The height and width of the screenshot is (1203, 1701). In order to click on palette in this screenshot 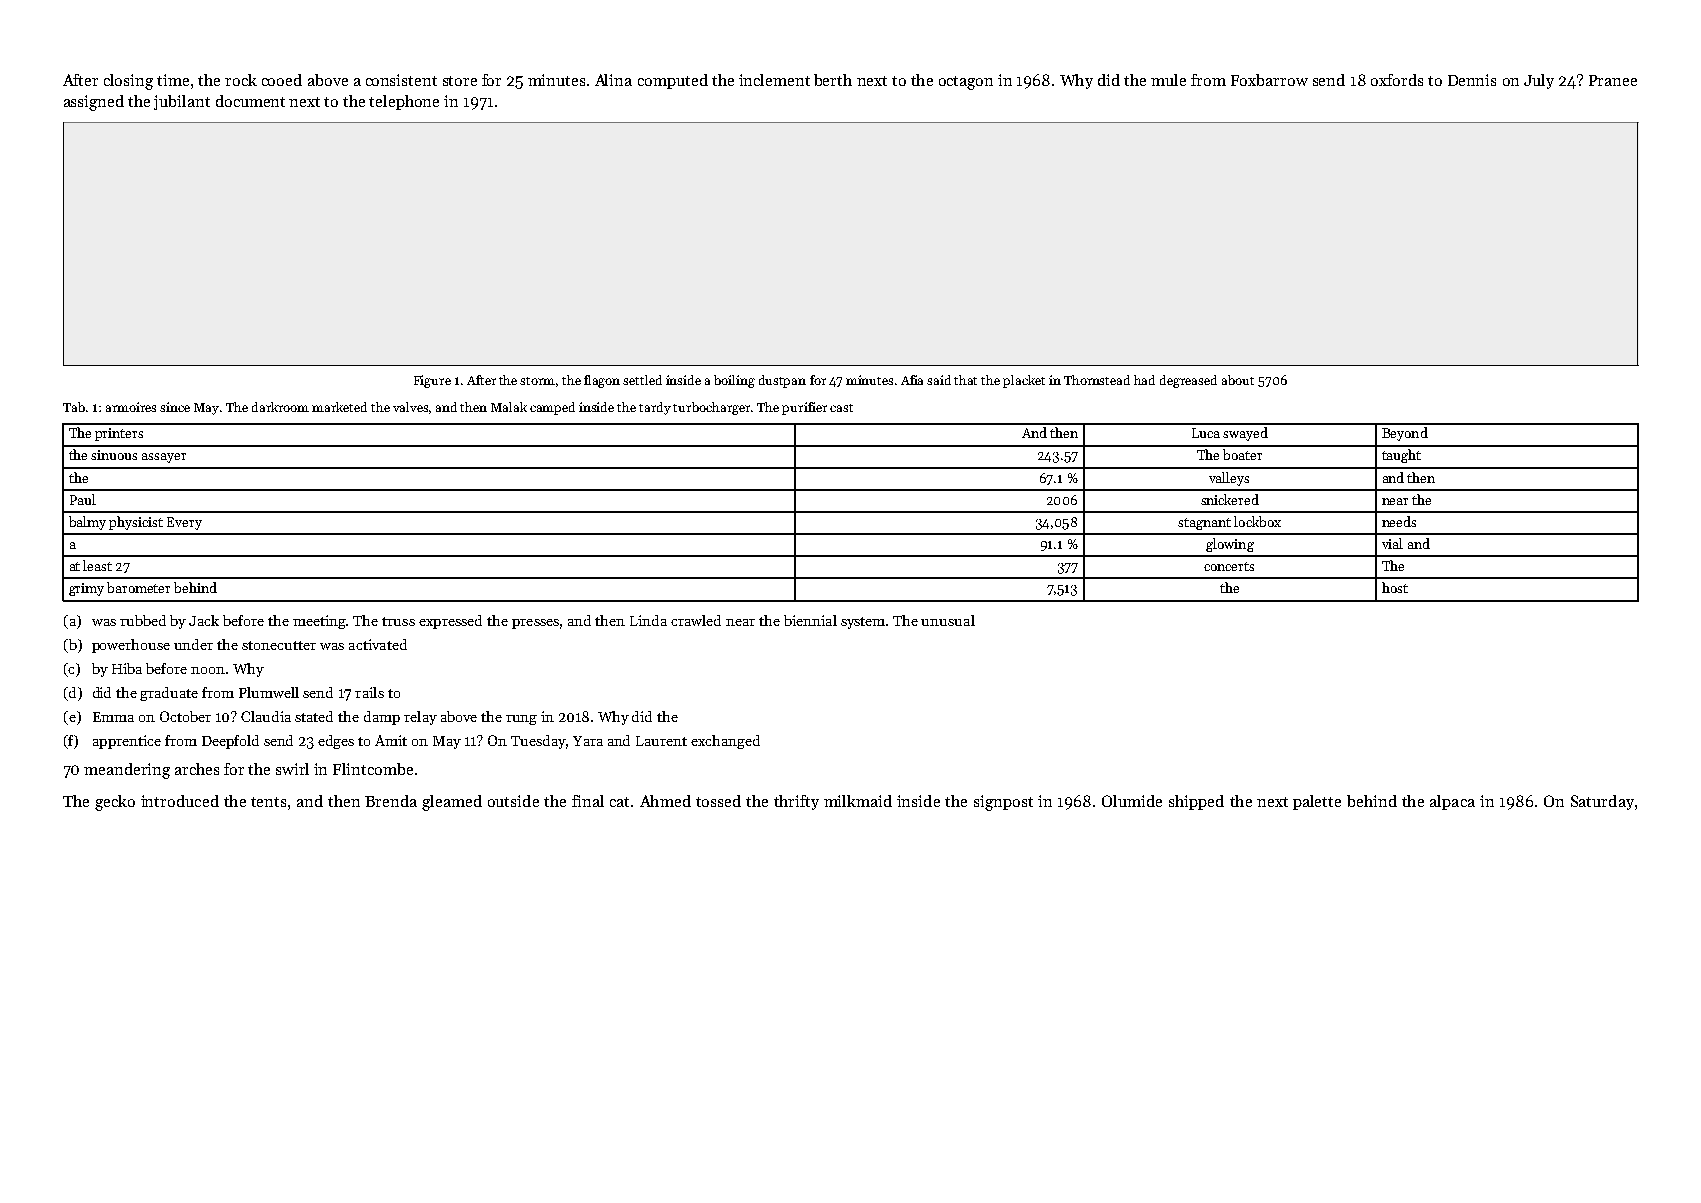, I will do `click(1317, 802)`.
